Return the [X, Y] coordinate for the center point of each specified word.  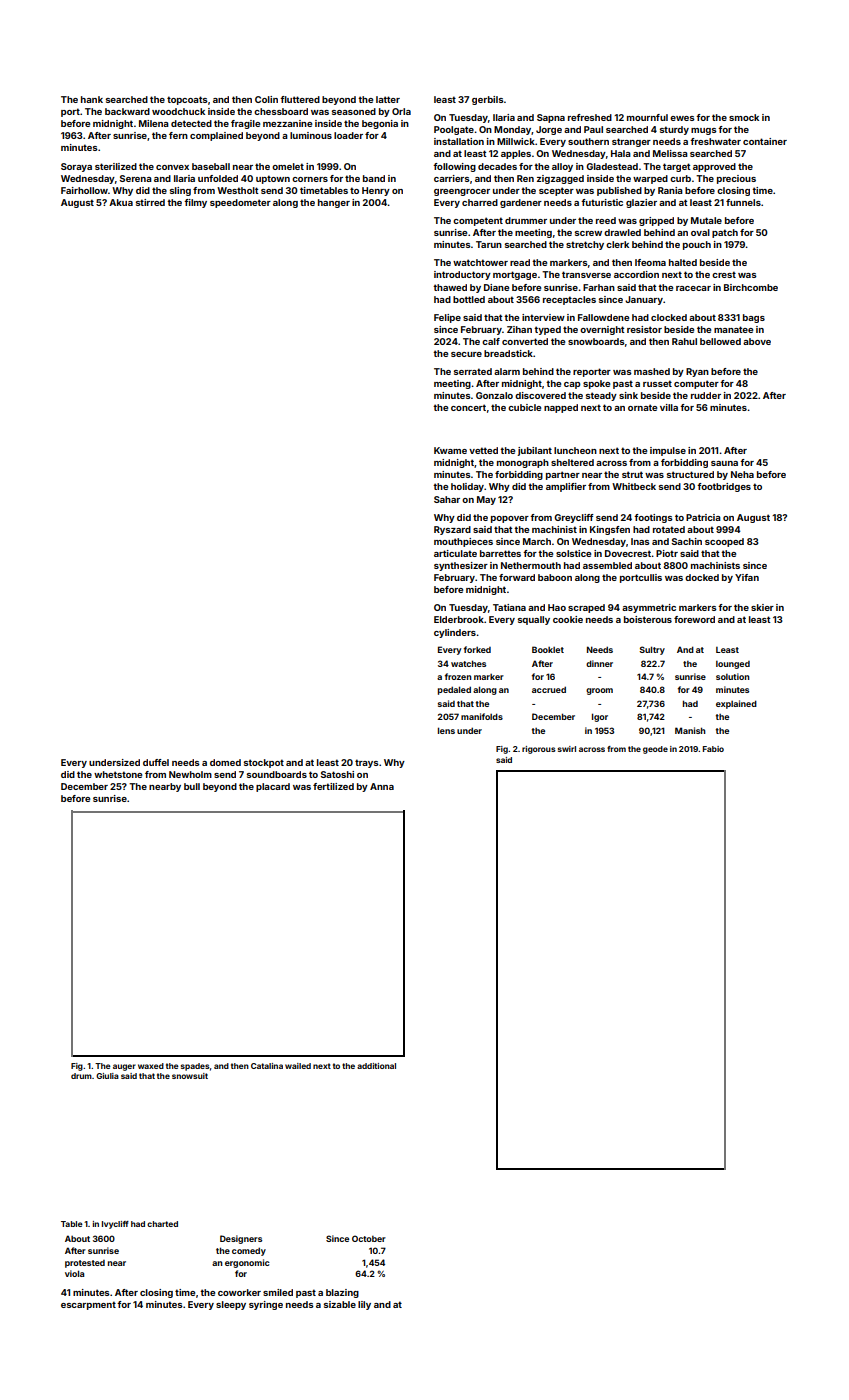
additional [376, 1066]
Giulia [107, 1076]
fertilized [333, 786]
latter [388, 99]
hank [92, 99]
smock [744, 117]
